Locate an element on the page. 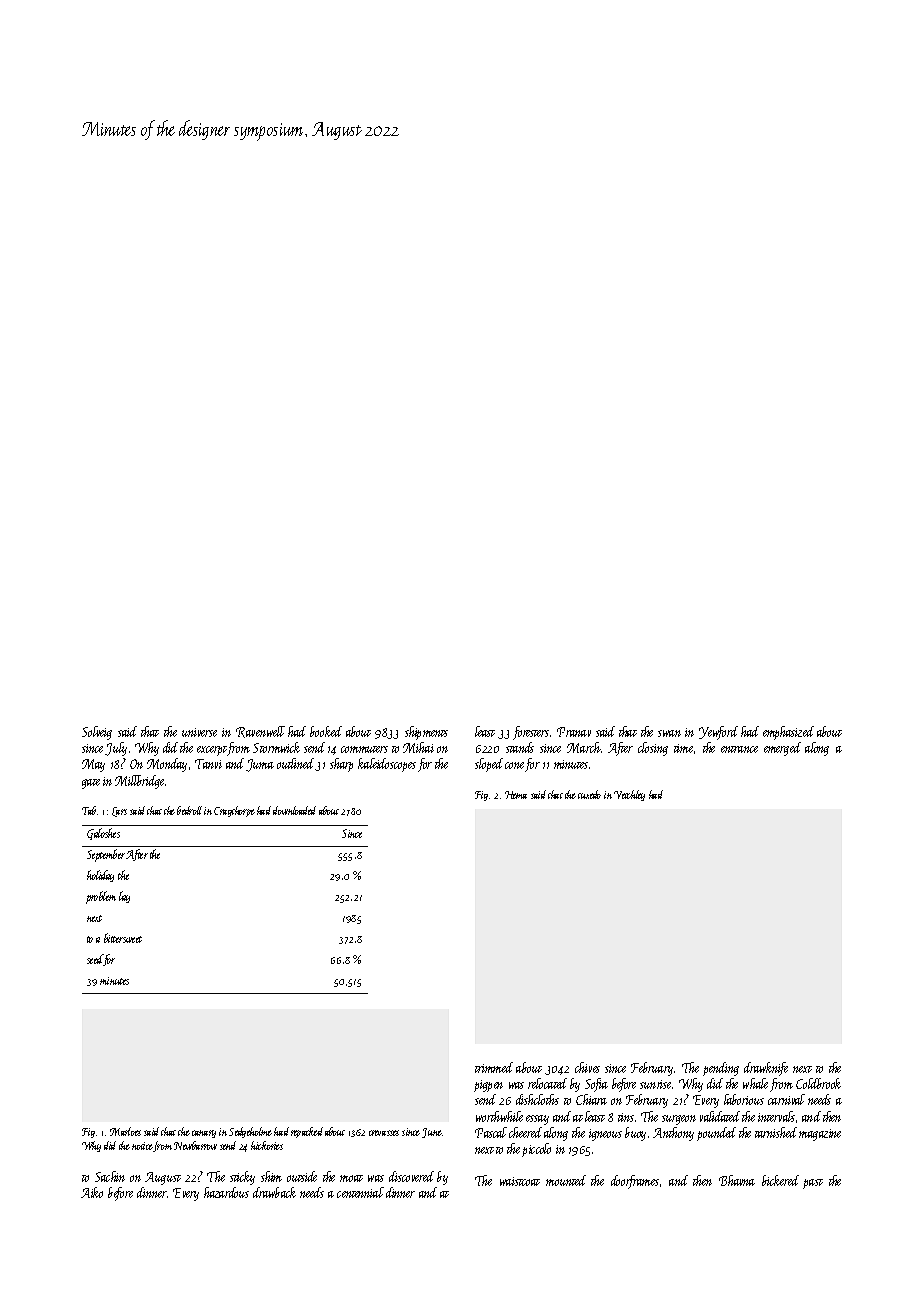 The height and width of the page is (1308, 924). trimmed is located at coordinates (494, 1067).
